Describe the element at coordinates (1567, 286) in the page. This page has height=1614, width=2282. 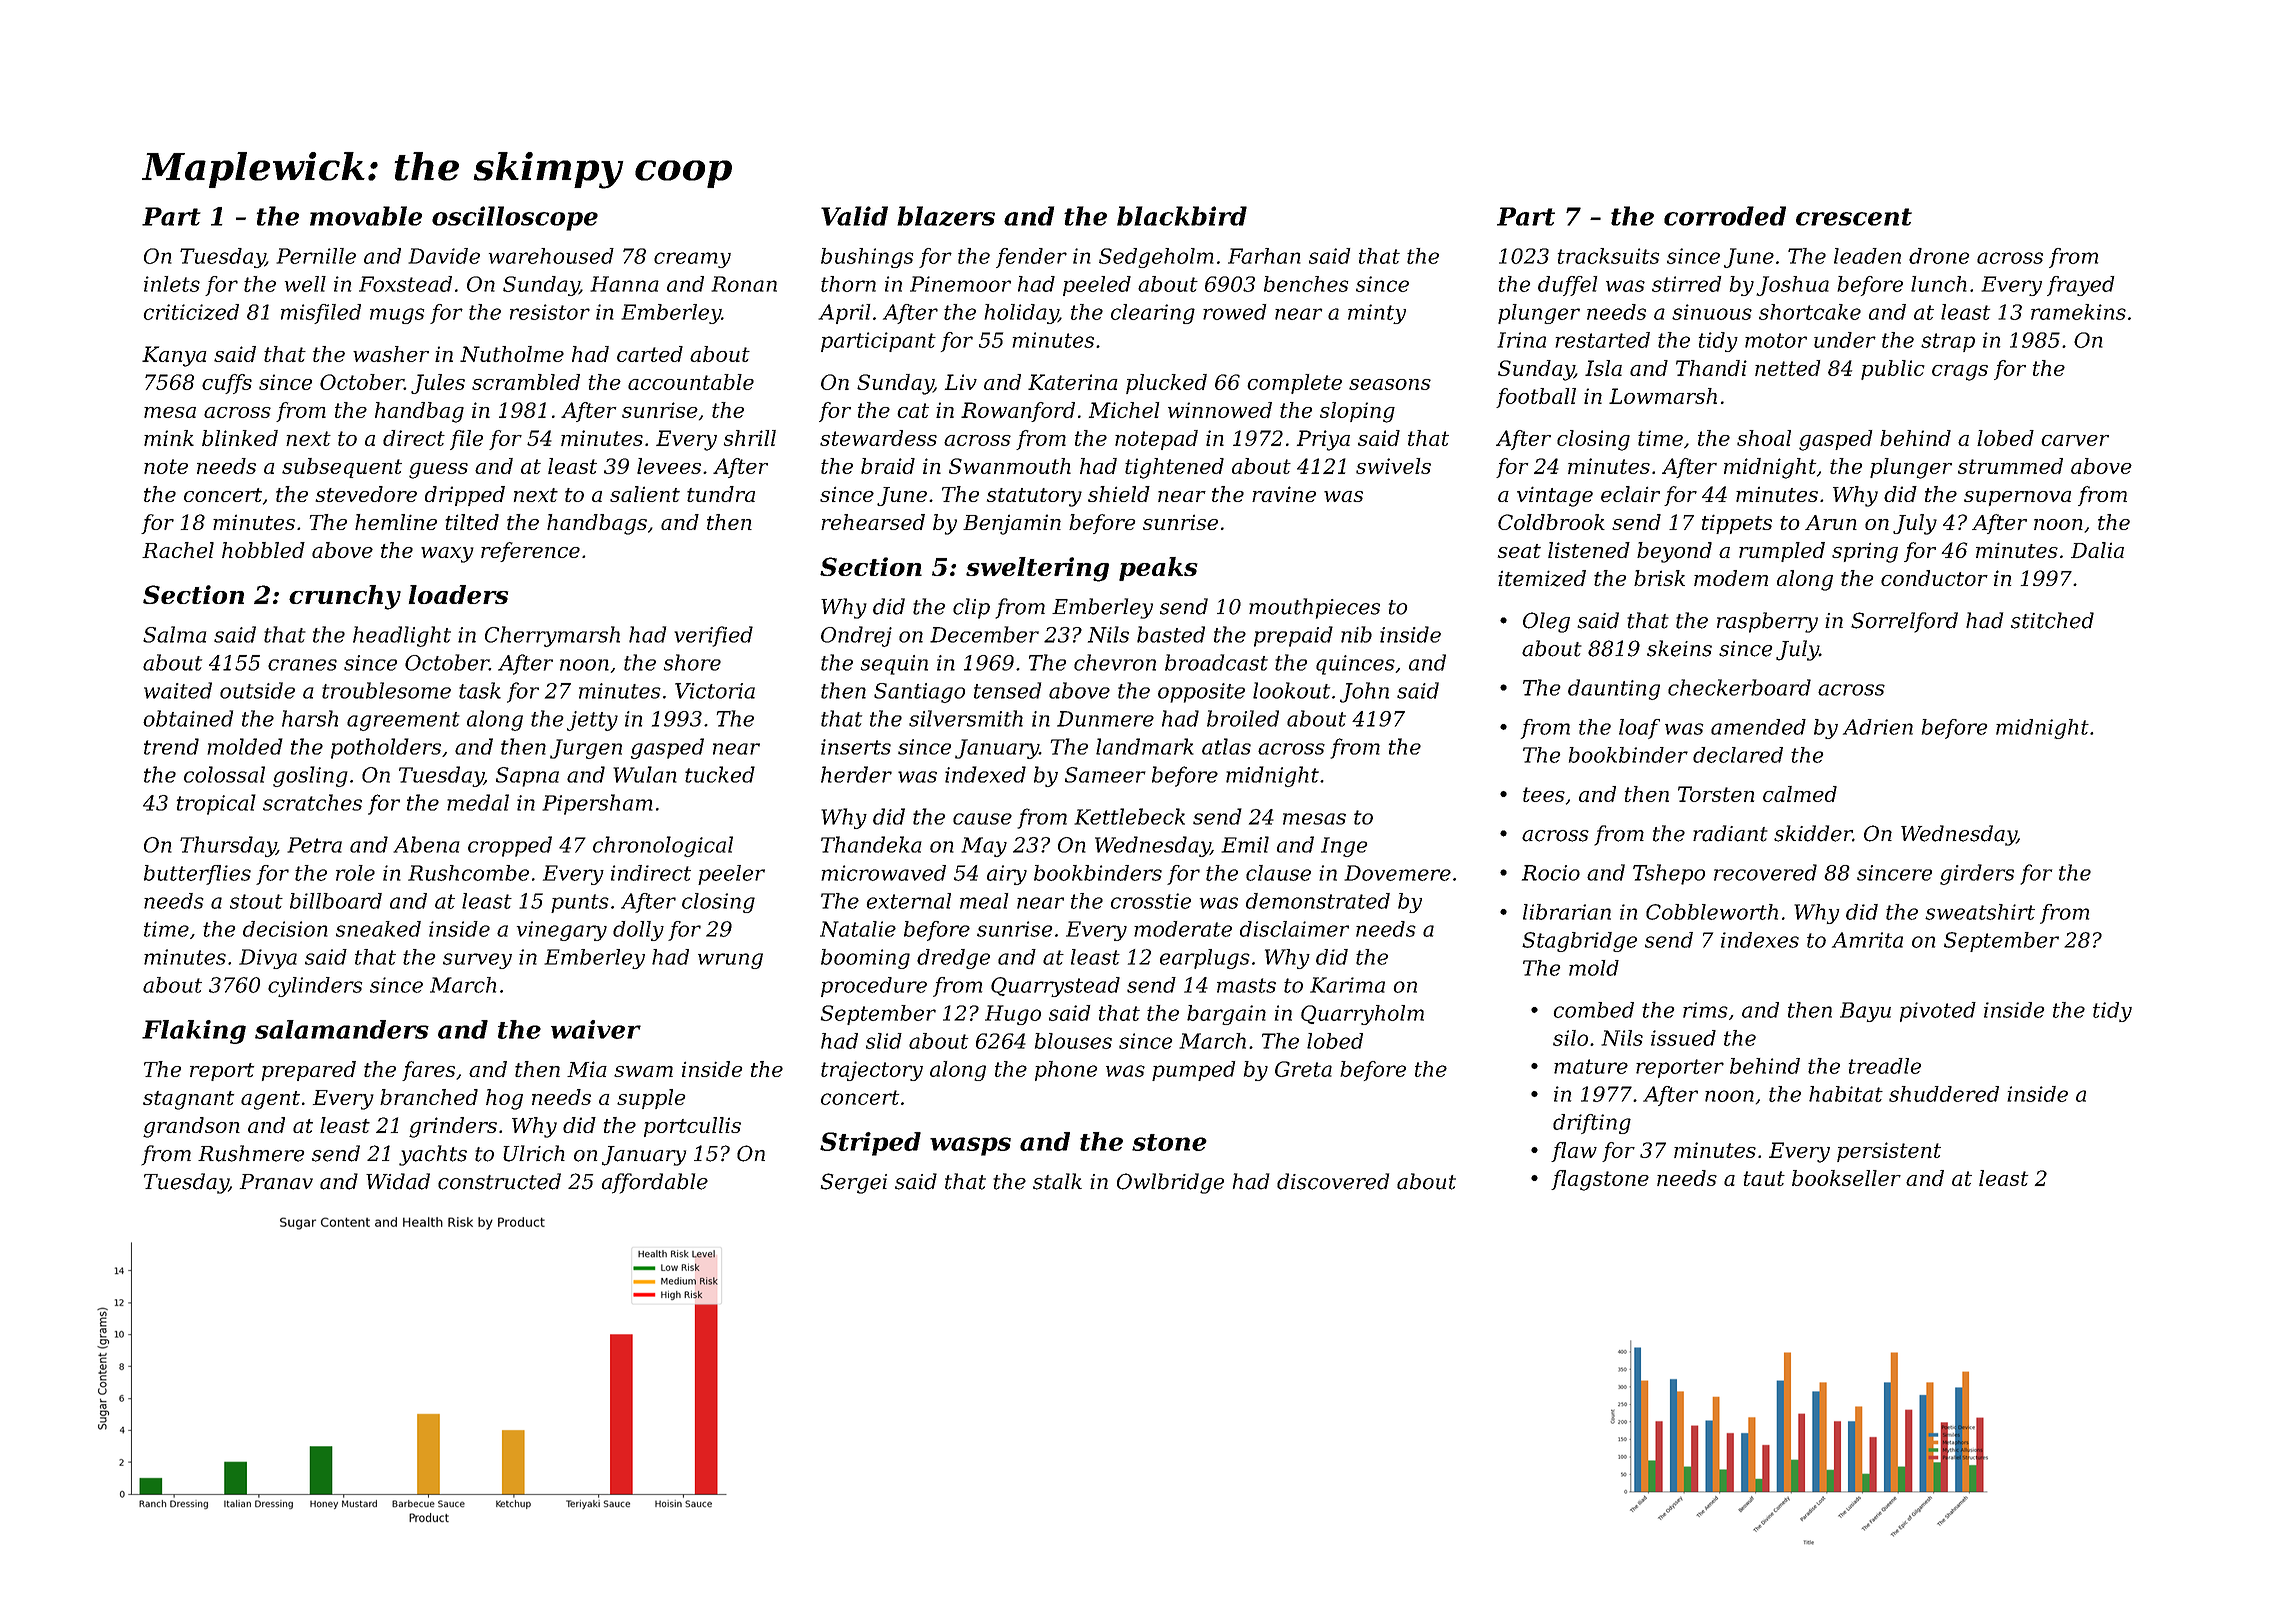
I see `duffel` at that location.
